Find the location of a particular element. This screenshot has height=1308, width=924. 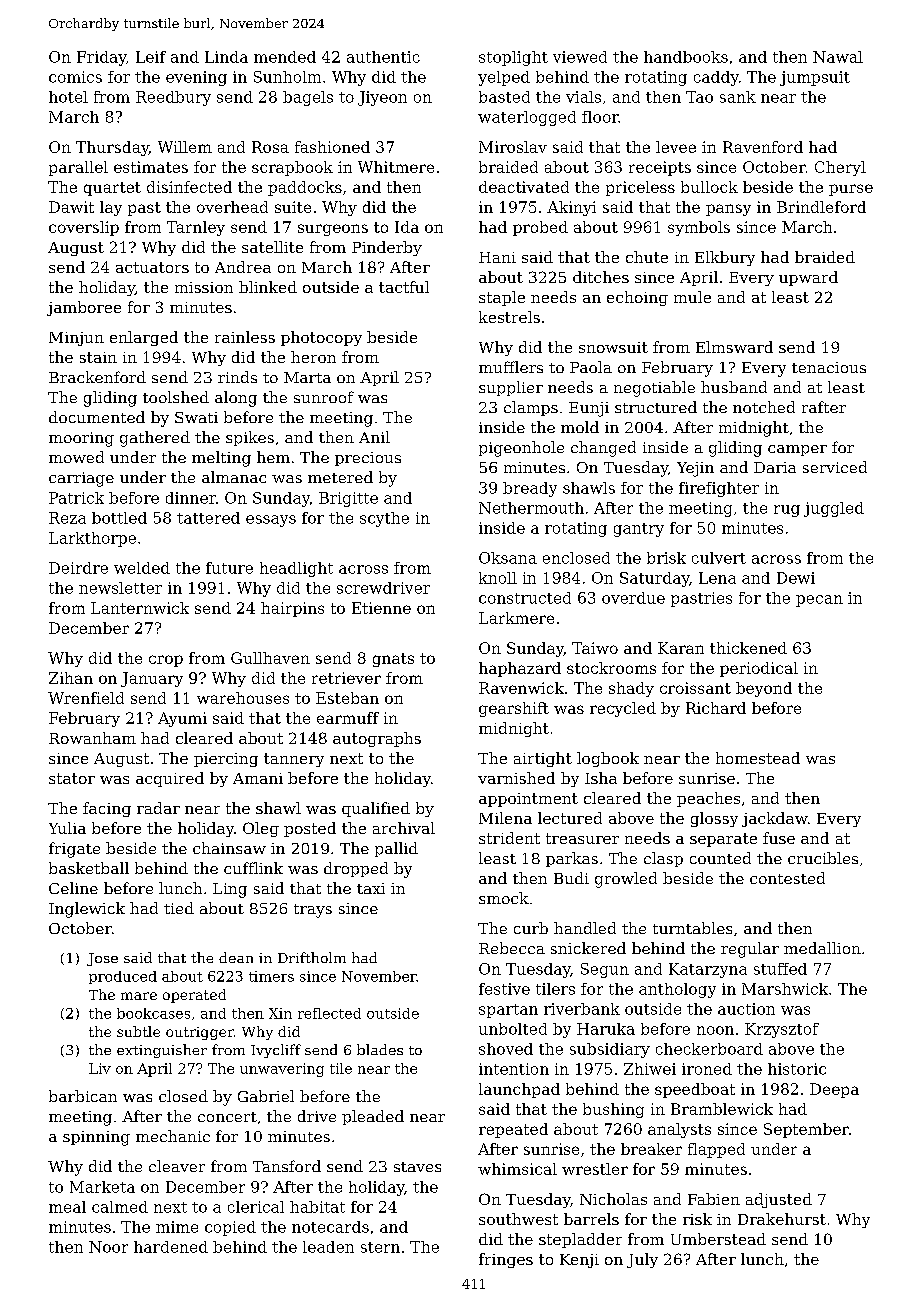

Swati is located at coordinates (196, 417).
